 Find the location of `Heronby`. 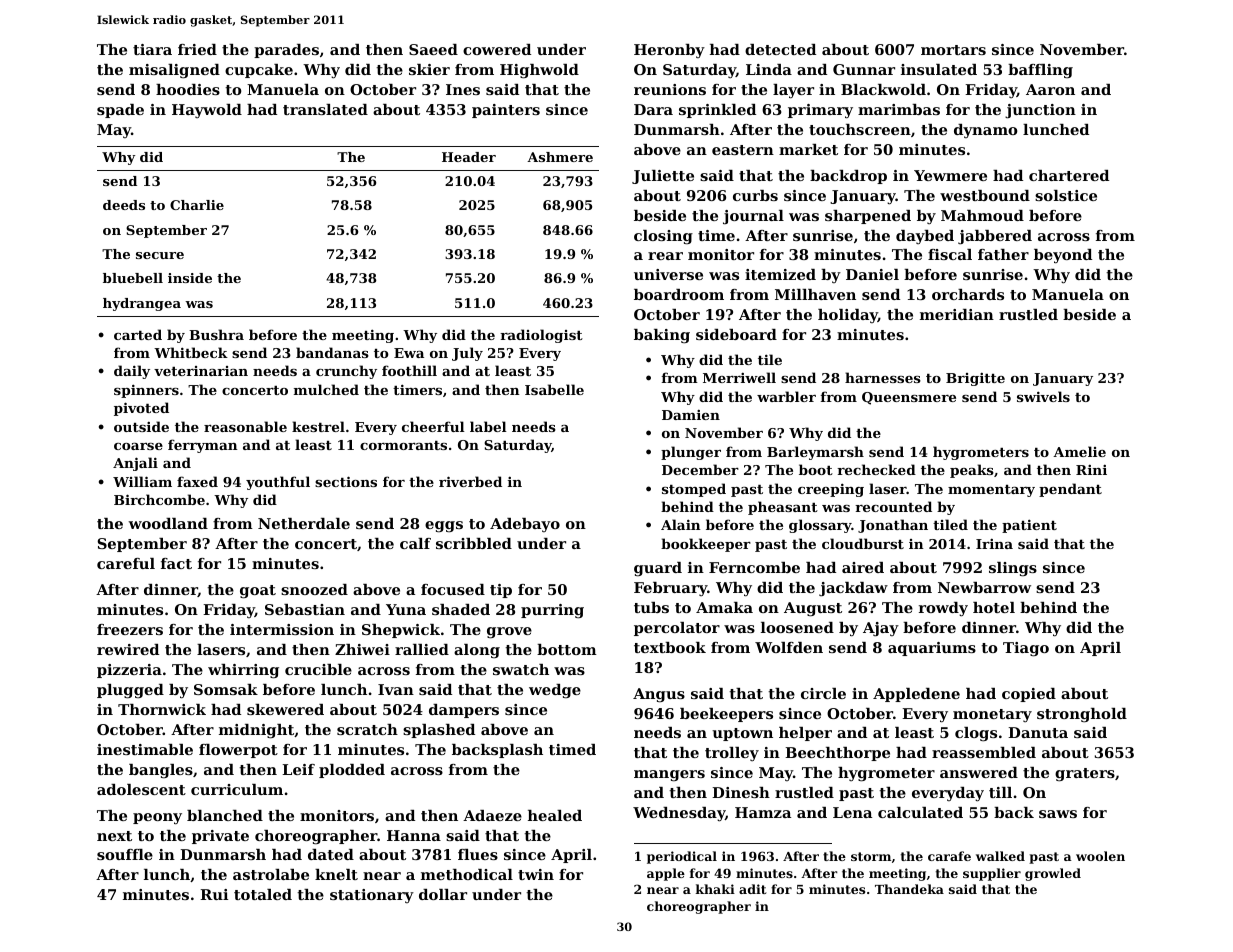

Heronby is located at coordinates (669, 51).
